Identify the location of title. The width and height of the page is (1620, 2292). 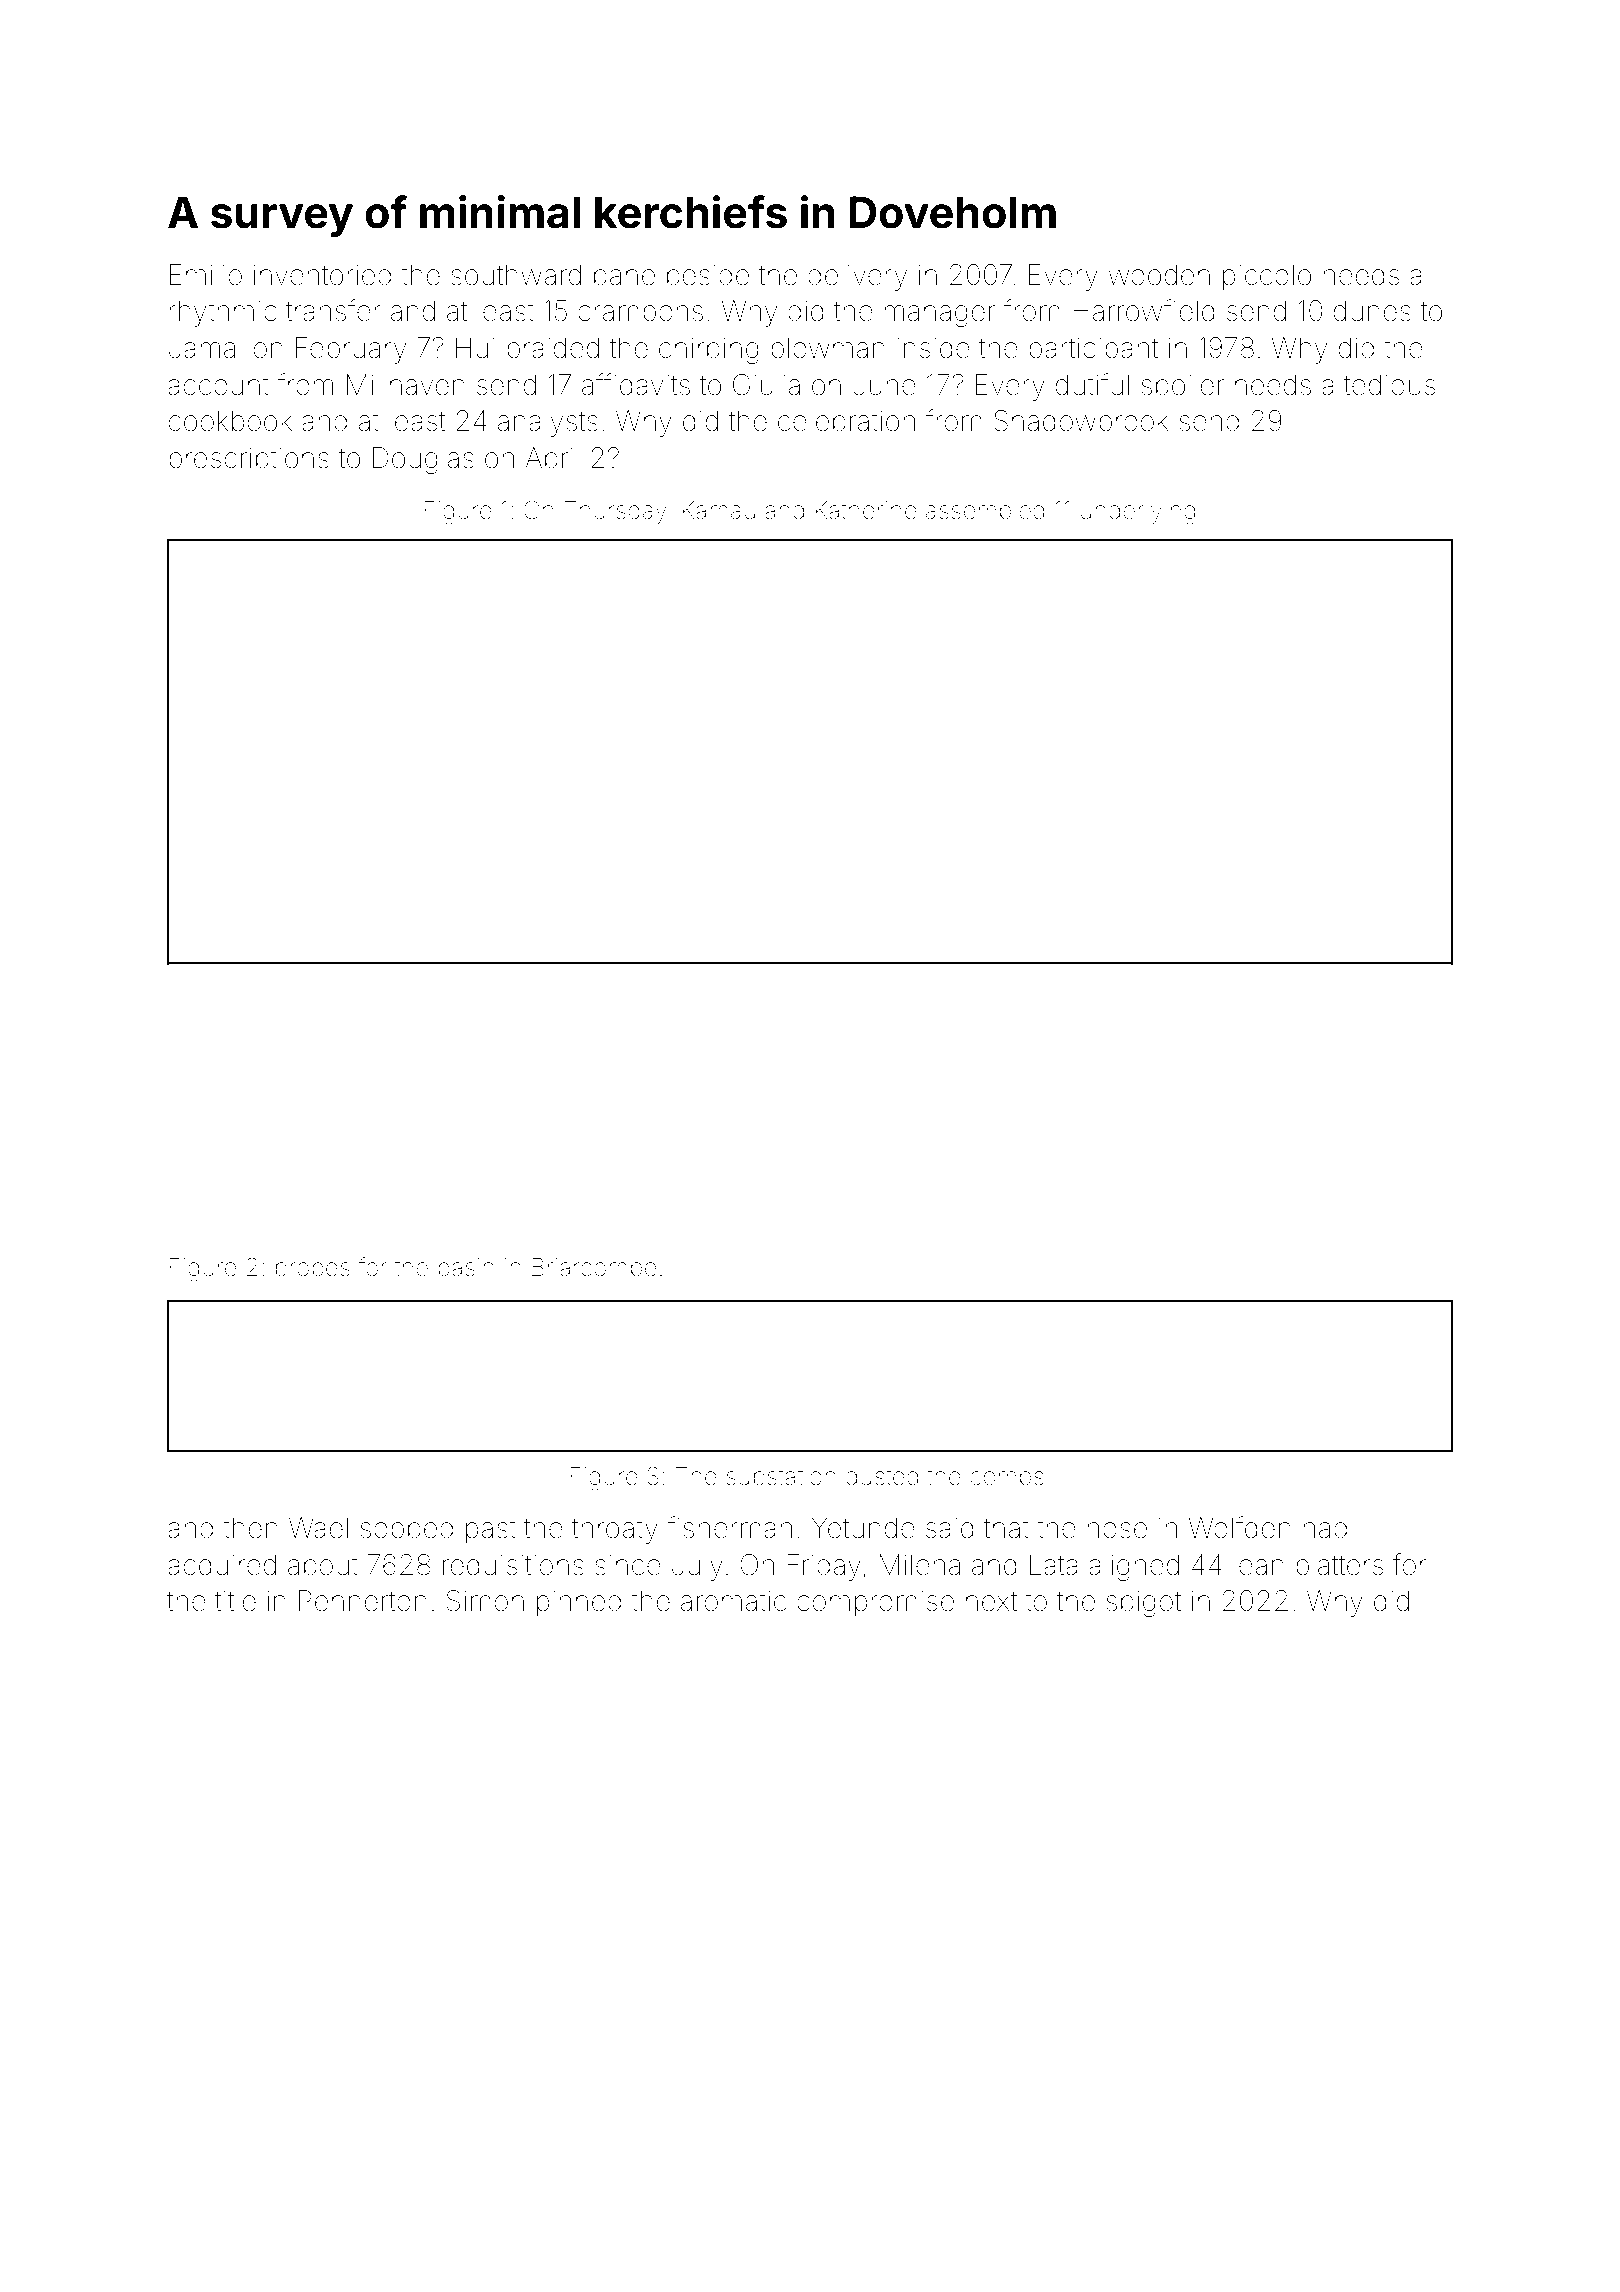
(235, 1601).
